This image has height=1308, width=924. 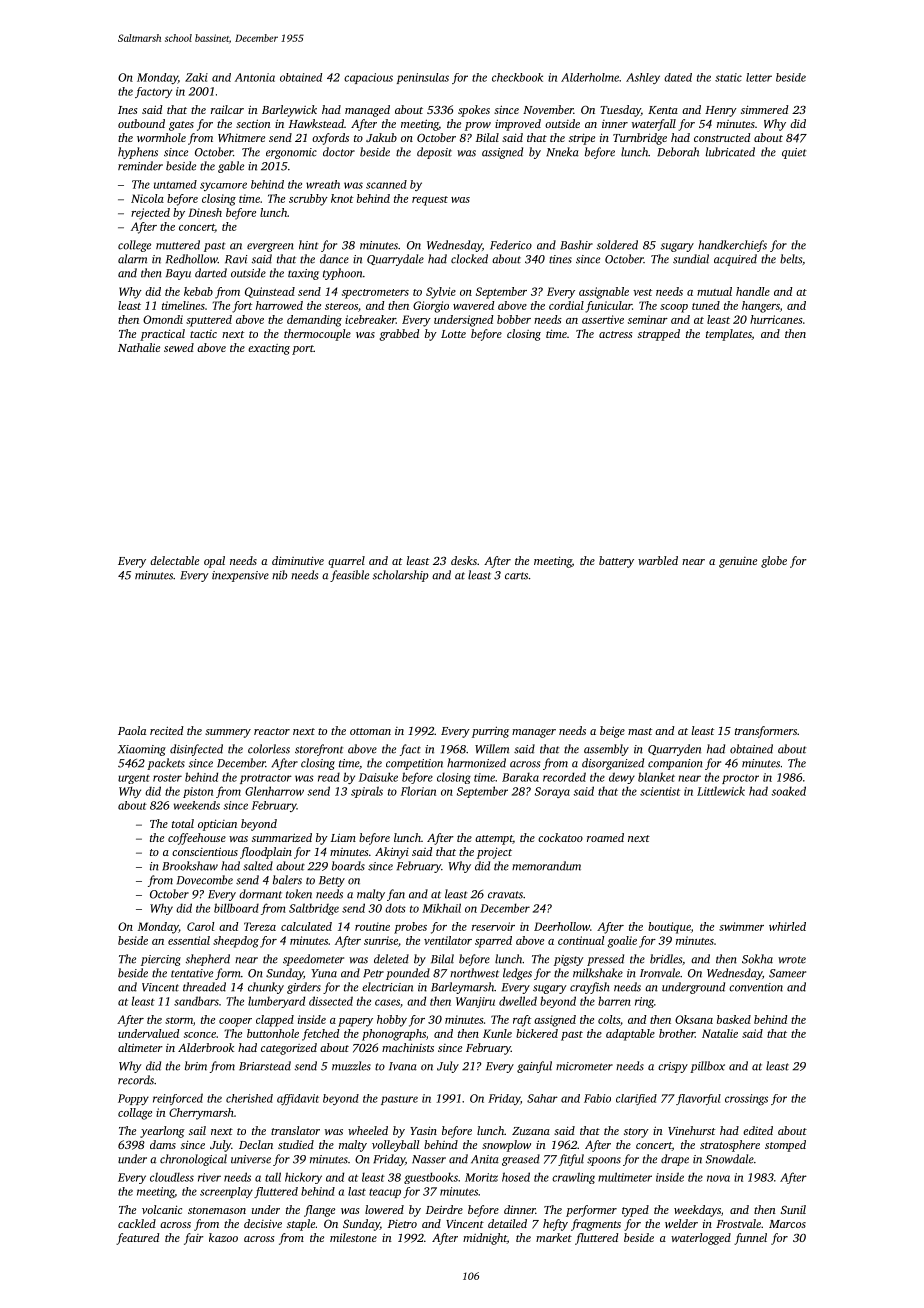 What do you see at coordinates (174, 560) in the image?
I see `delectable` at bounding box center [174, 560].
